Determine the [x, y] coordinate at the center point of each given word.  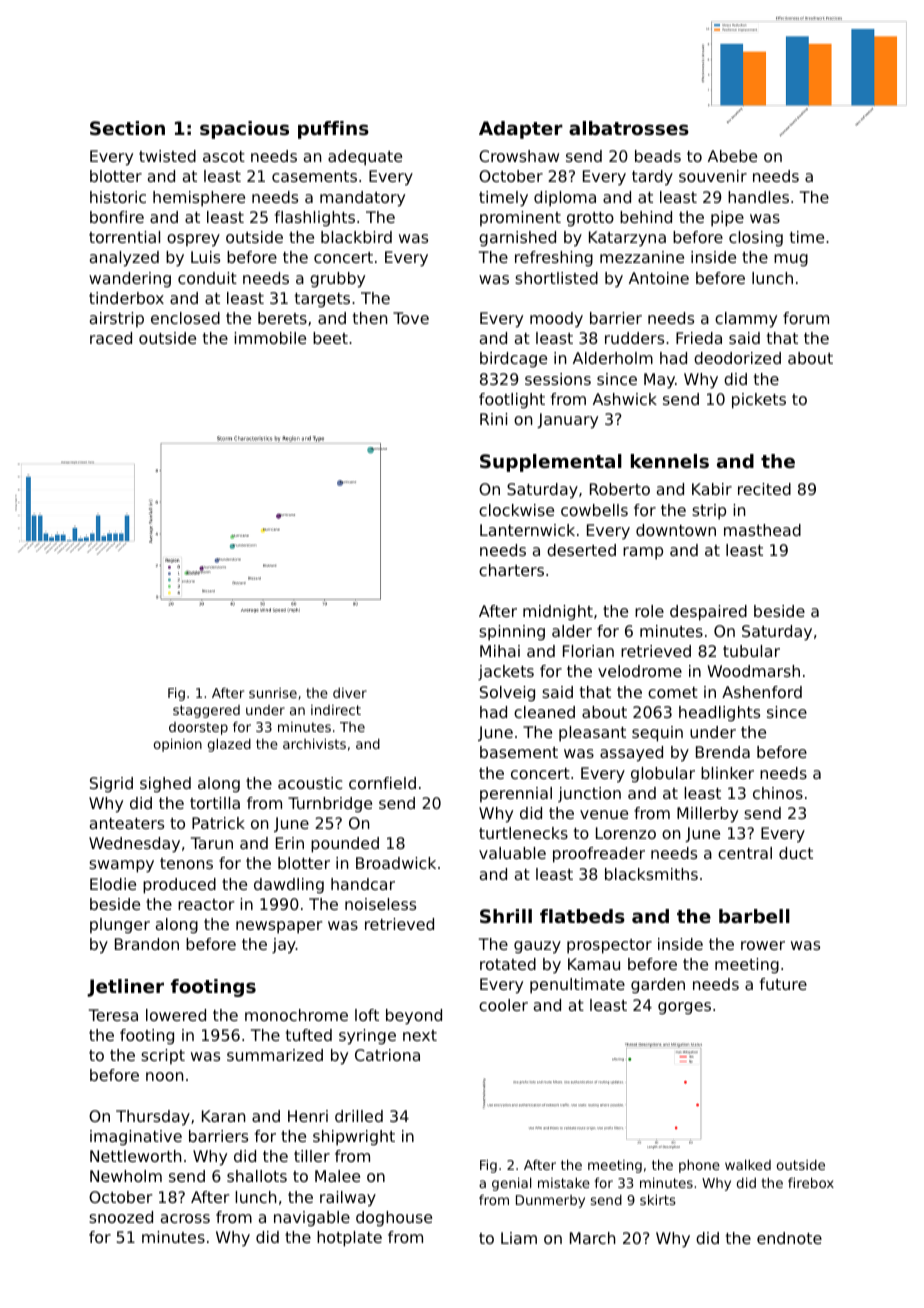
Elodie [113, 884]
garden [658, 986]
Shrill [506, 916]
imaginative [136, 1138]
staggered [206, 711]
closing [756, 239]
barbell [754, 916]
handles [758, 197]
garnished [517, 239]
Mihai [500, 651]
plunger [120, 926]
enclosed [185, 318]
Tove [411, 318]
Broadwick [396, 863]
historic [118, 197]
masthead [762, 530]
